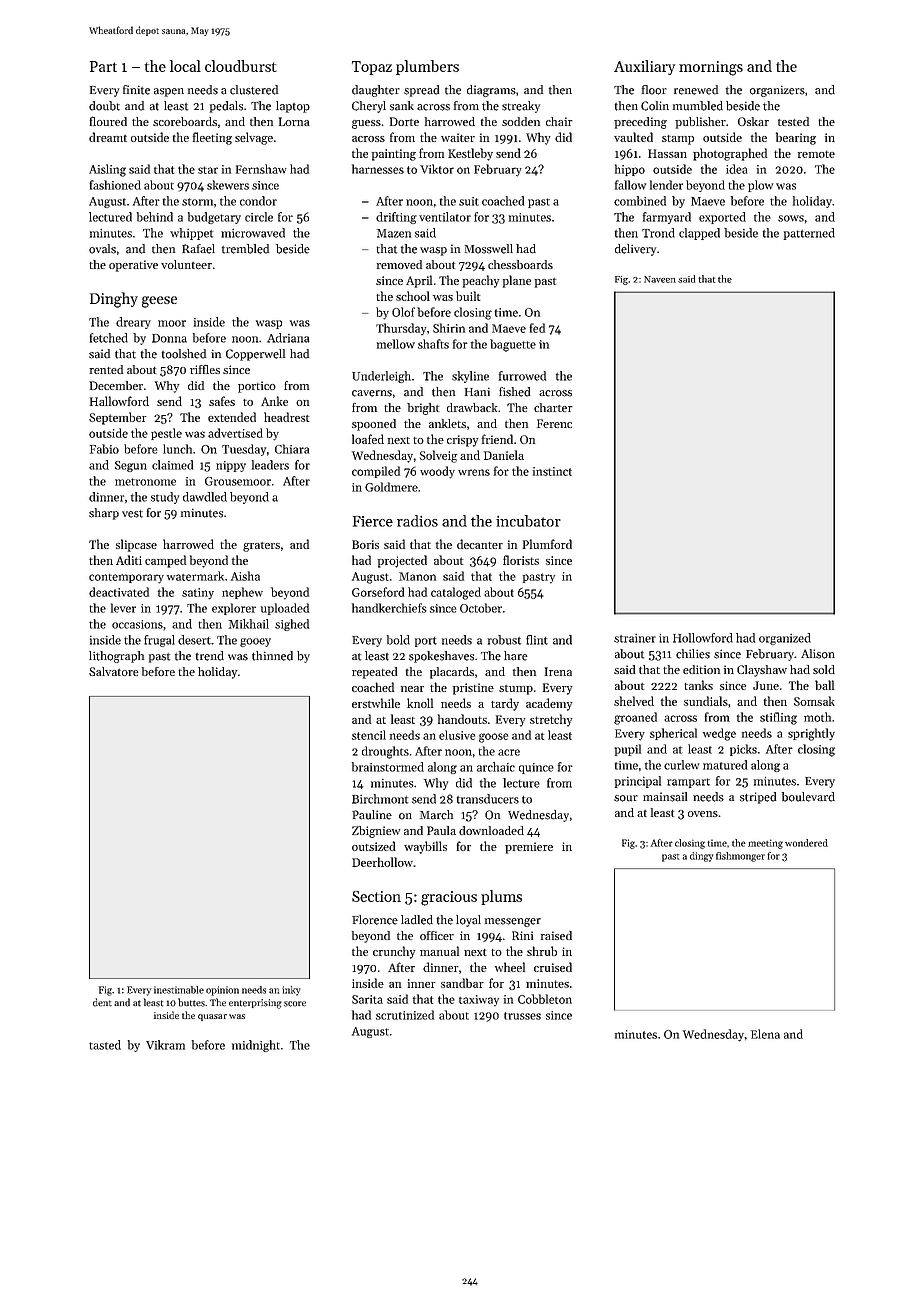  Describe the element at coordinates (256, 1046) in the page. I see `midnight` at that location.
